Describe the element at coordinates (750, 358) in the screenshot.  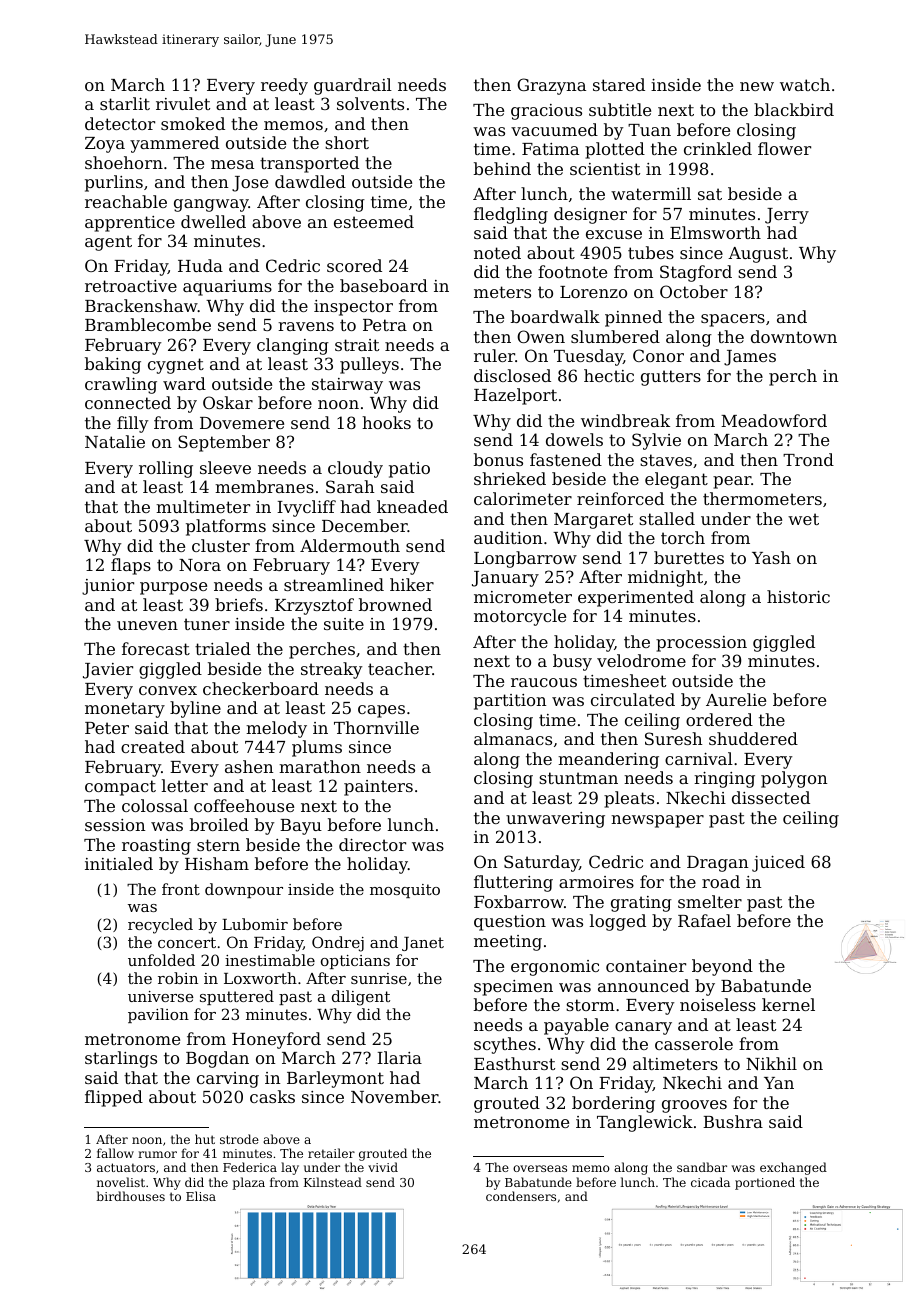
I see `James` at that location.
